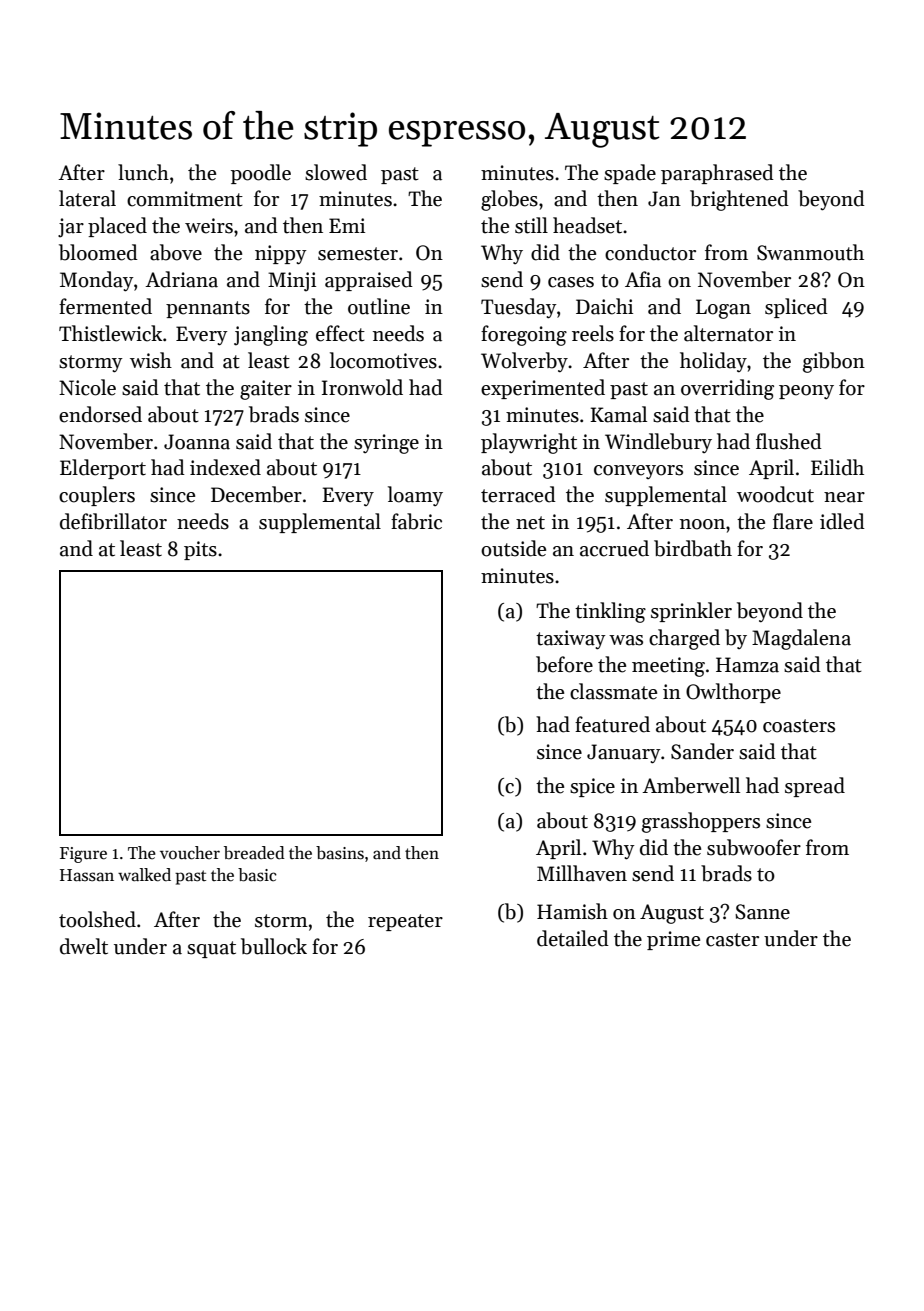  Describe the element at coordinates (717, 174) in the document. I see `paraphrased` at that location.
